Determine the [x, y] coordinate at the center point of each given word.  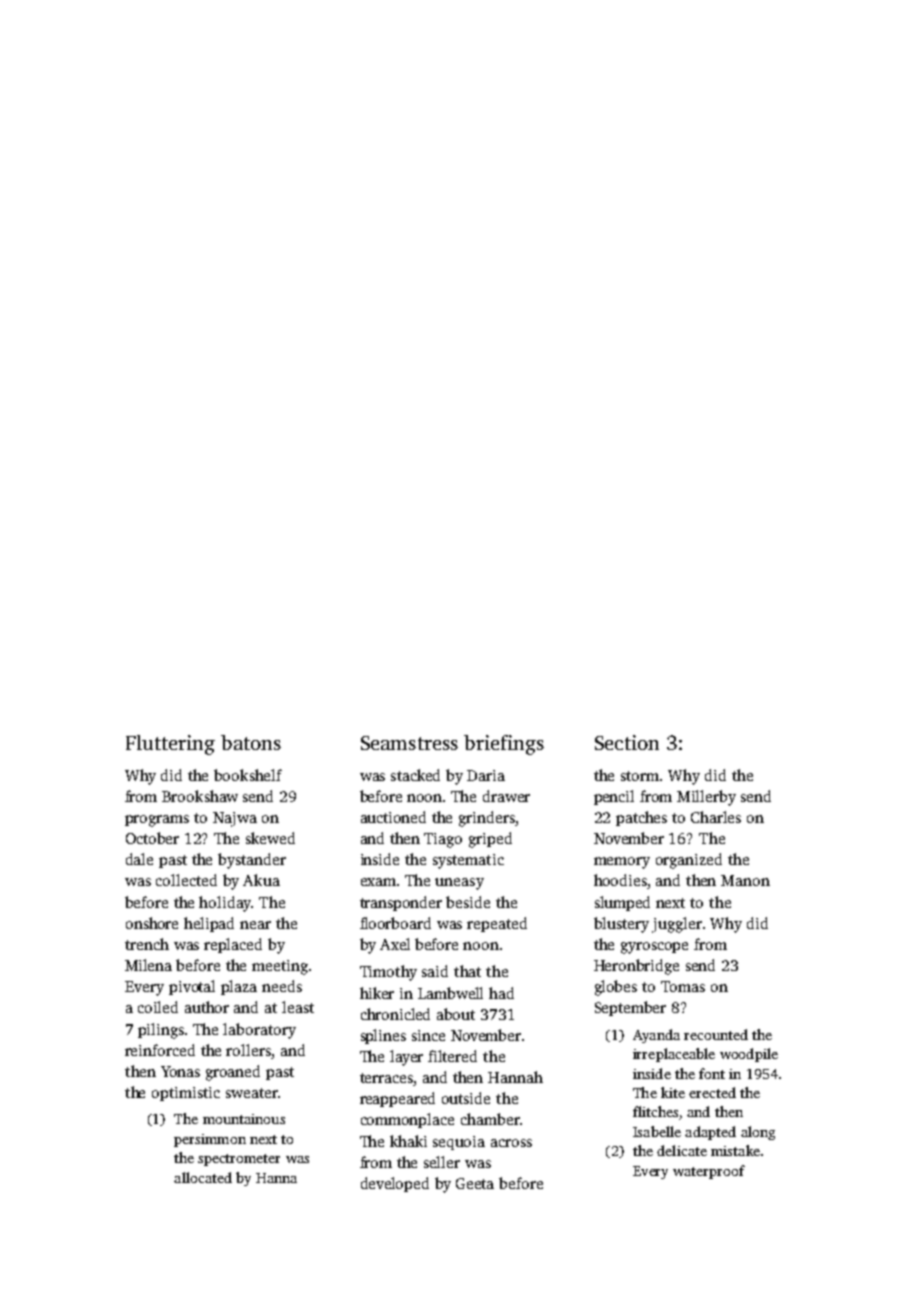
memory [622, 863]
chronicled [395, 1014]
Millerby [706, 798]
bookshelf [248, 775]
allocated [203, 1177]
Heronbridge [636, 967]
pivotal [192, 987]
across [511, 1143]
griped [490, 840]
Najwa [235, 819]
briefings [504, 745]
